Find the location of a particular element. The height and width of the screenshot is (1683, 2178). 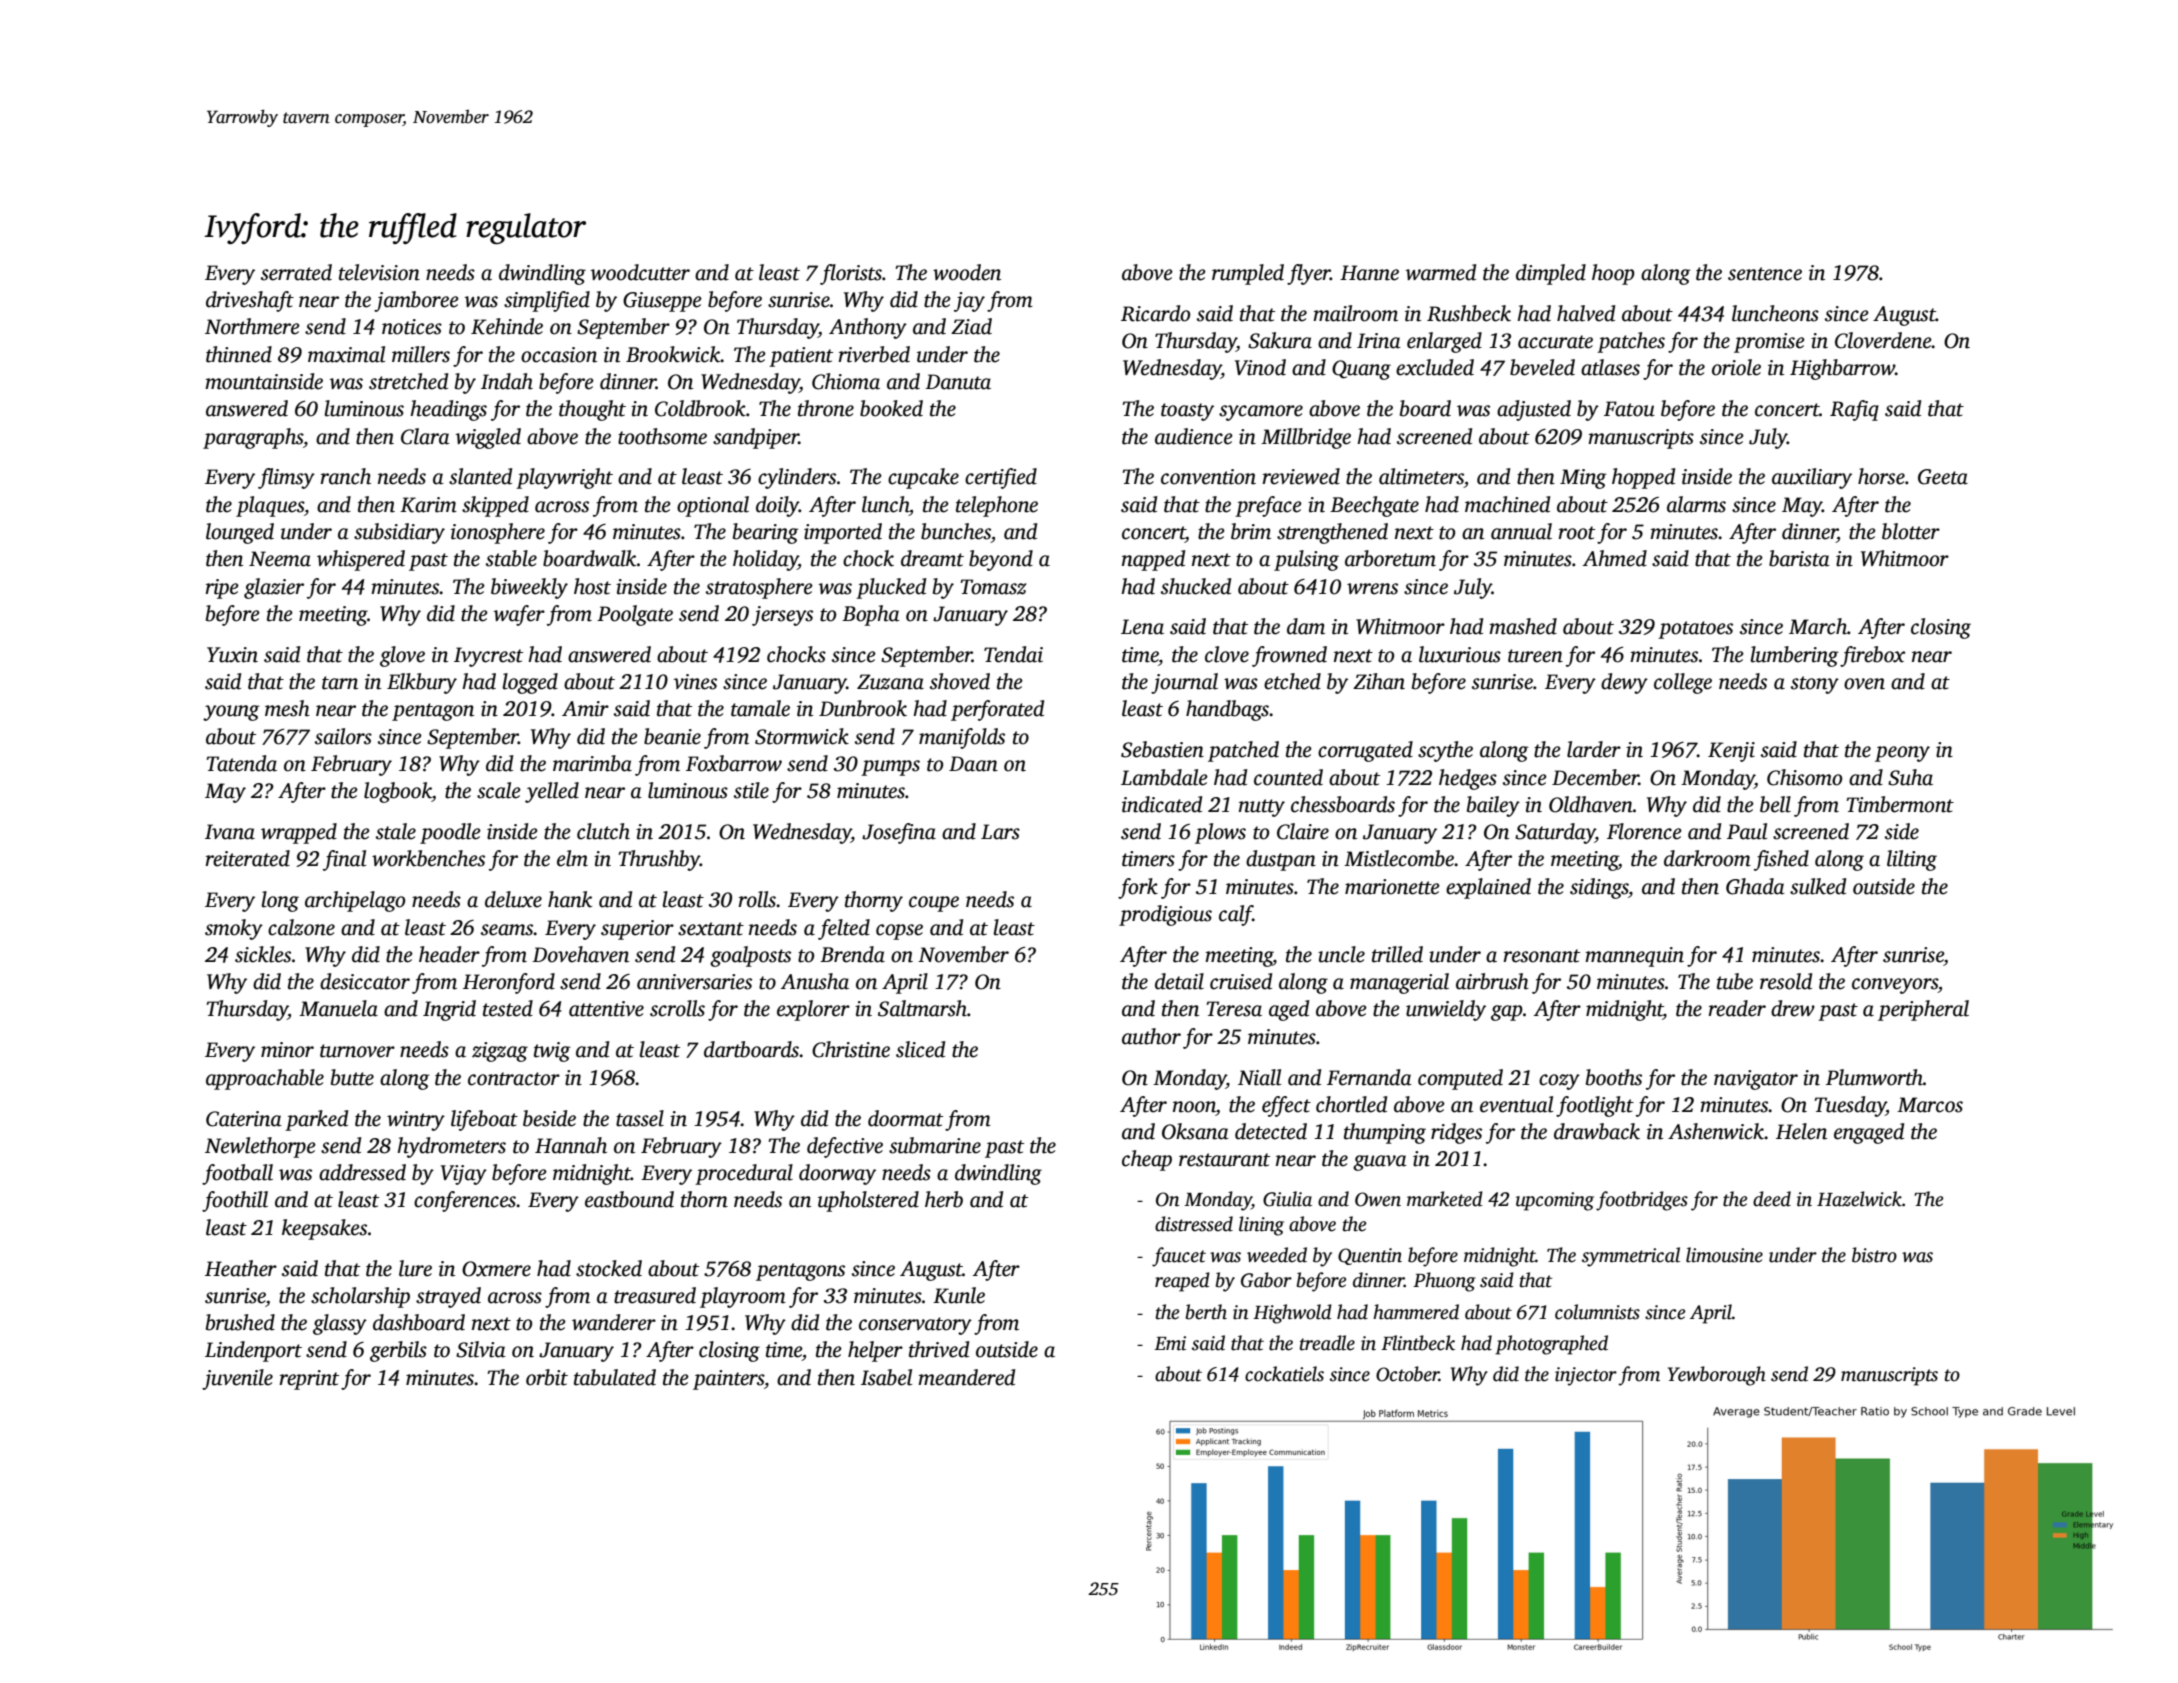

cheap is located at coordinates (1147, 1160).
